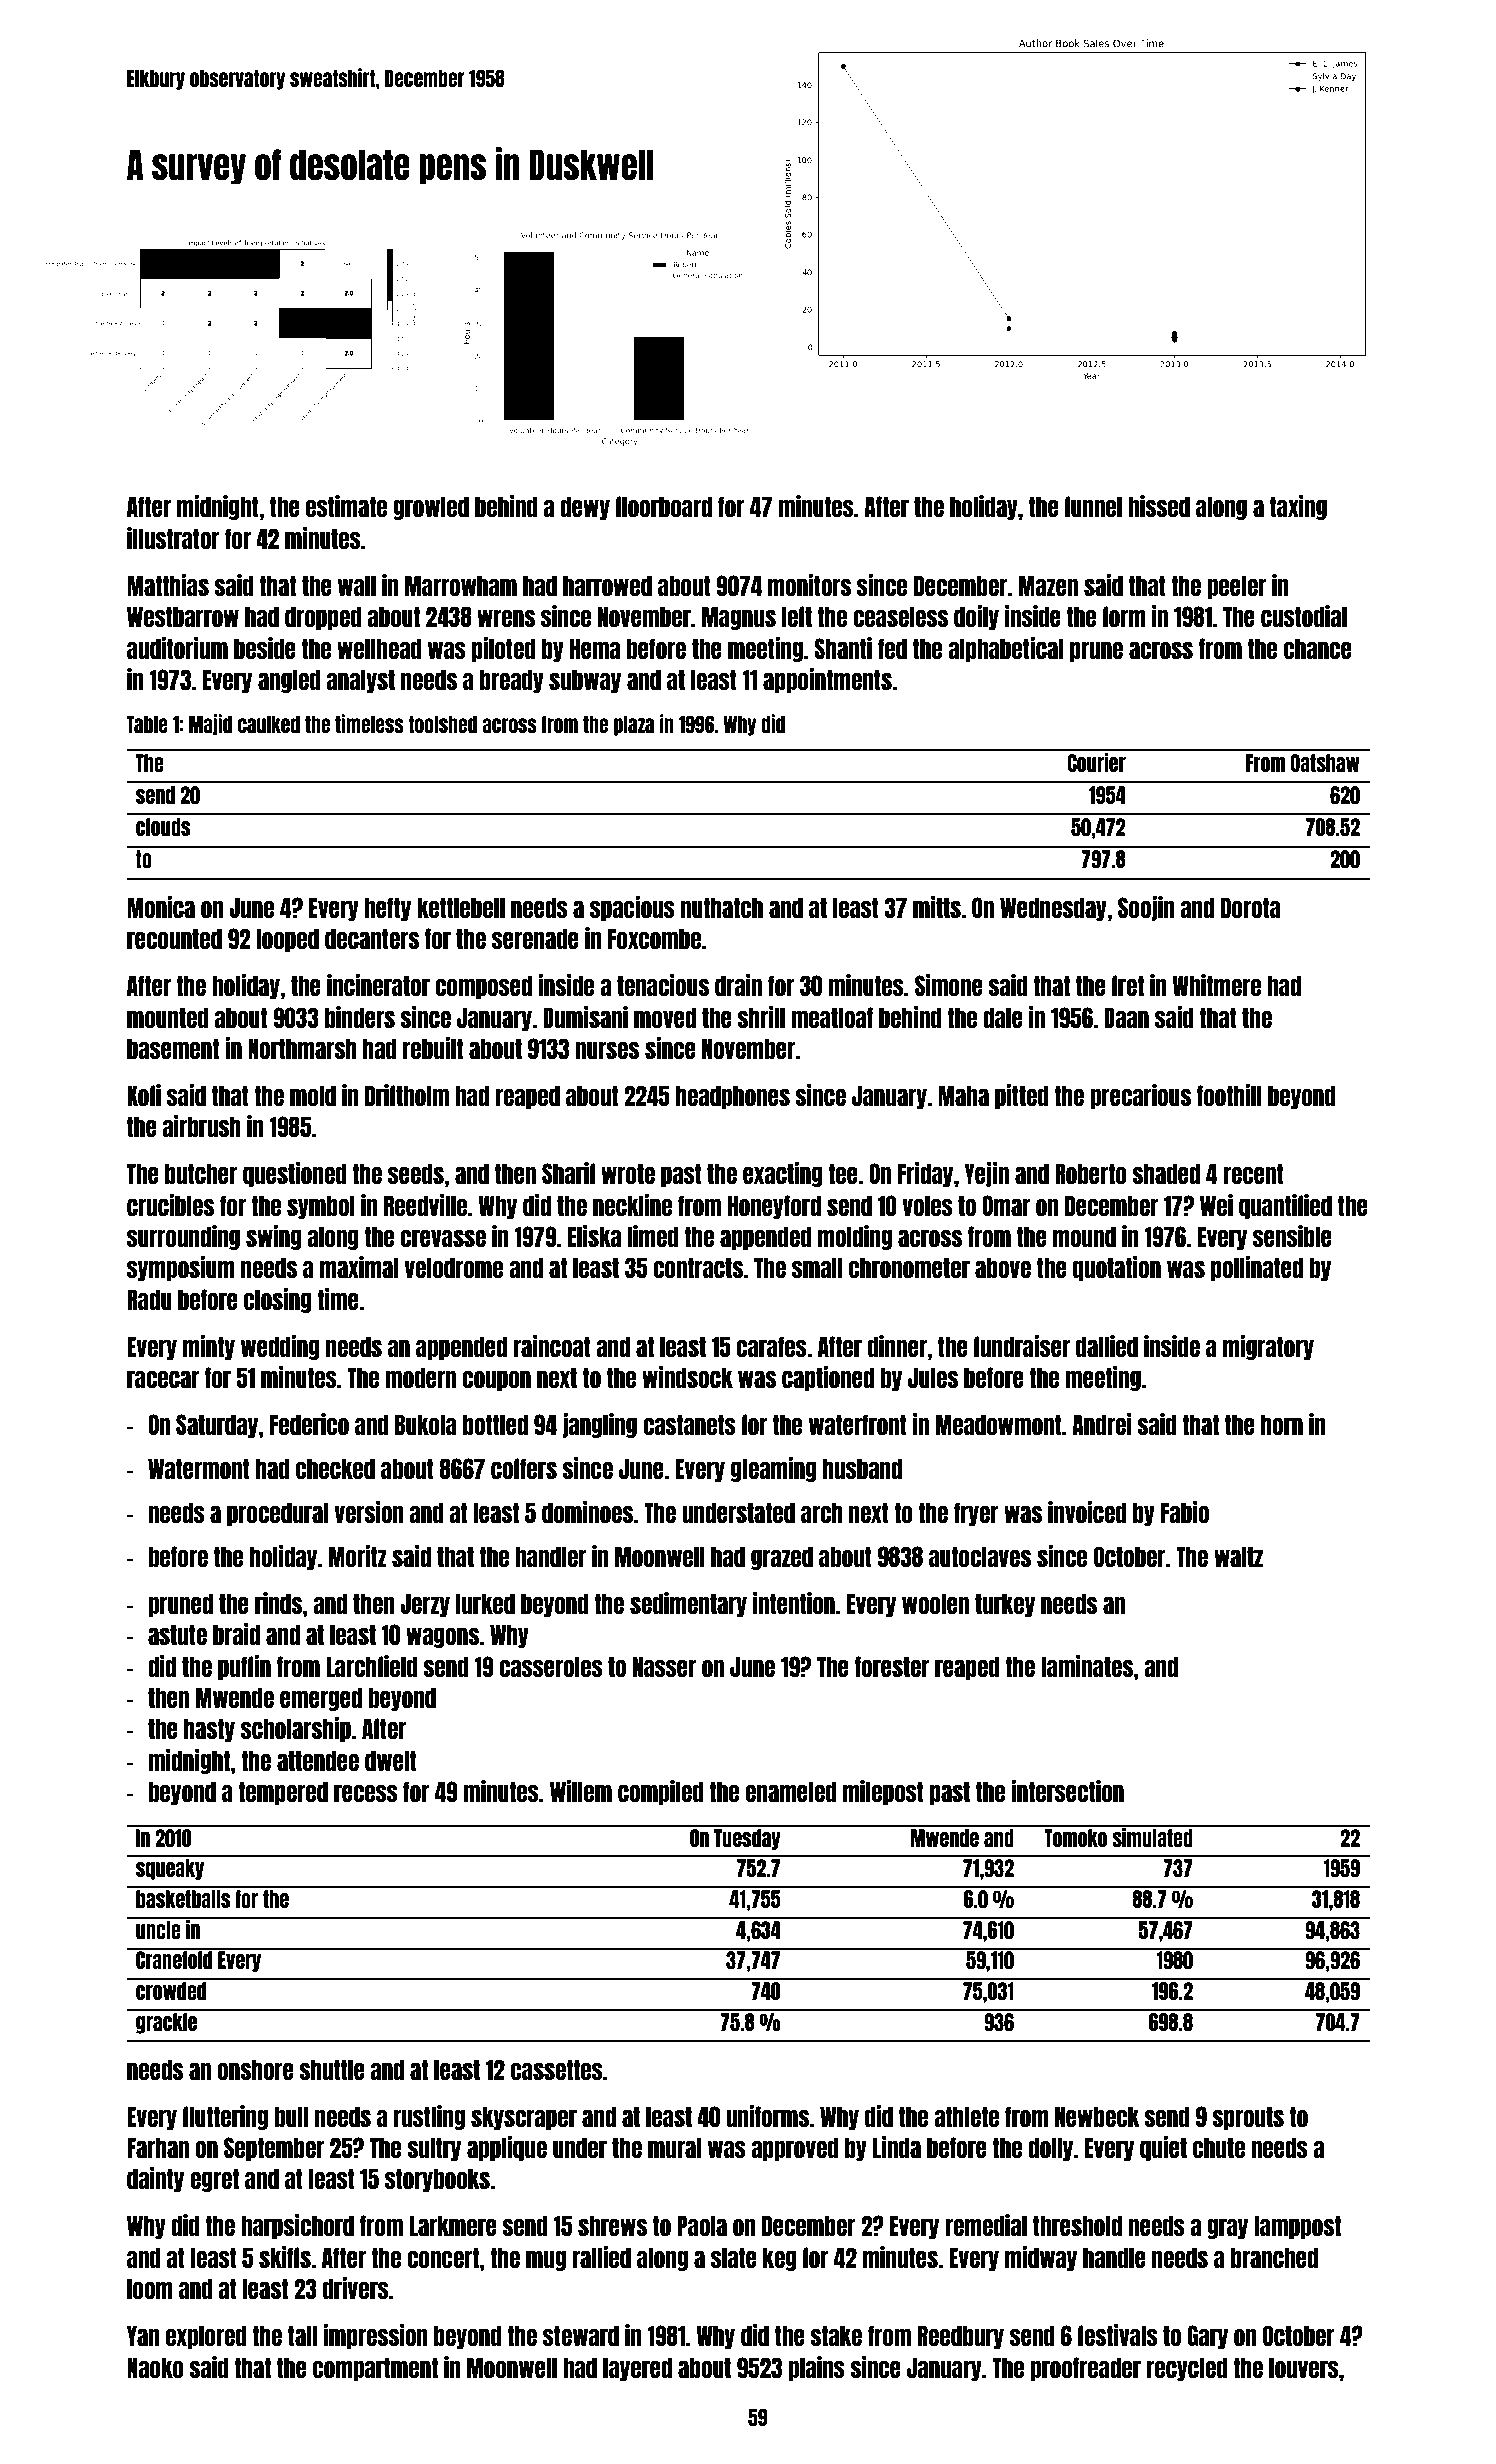 The height and width of the page is (2464, 1496). Describe the element at coordinates (244, 1667) in the page. I see `puffin` at that location.
